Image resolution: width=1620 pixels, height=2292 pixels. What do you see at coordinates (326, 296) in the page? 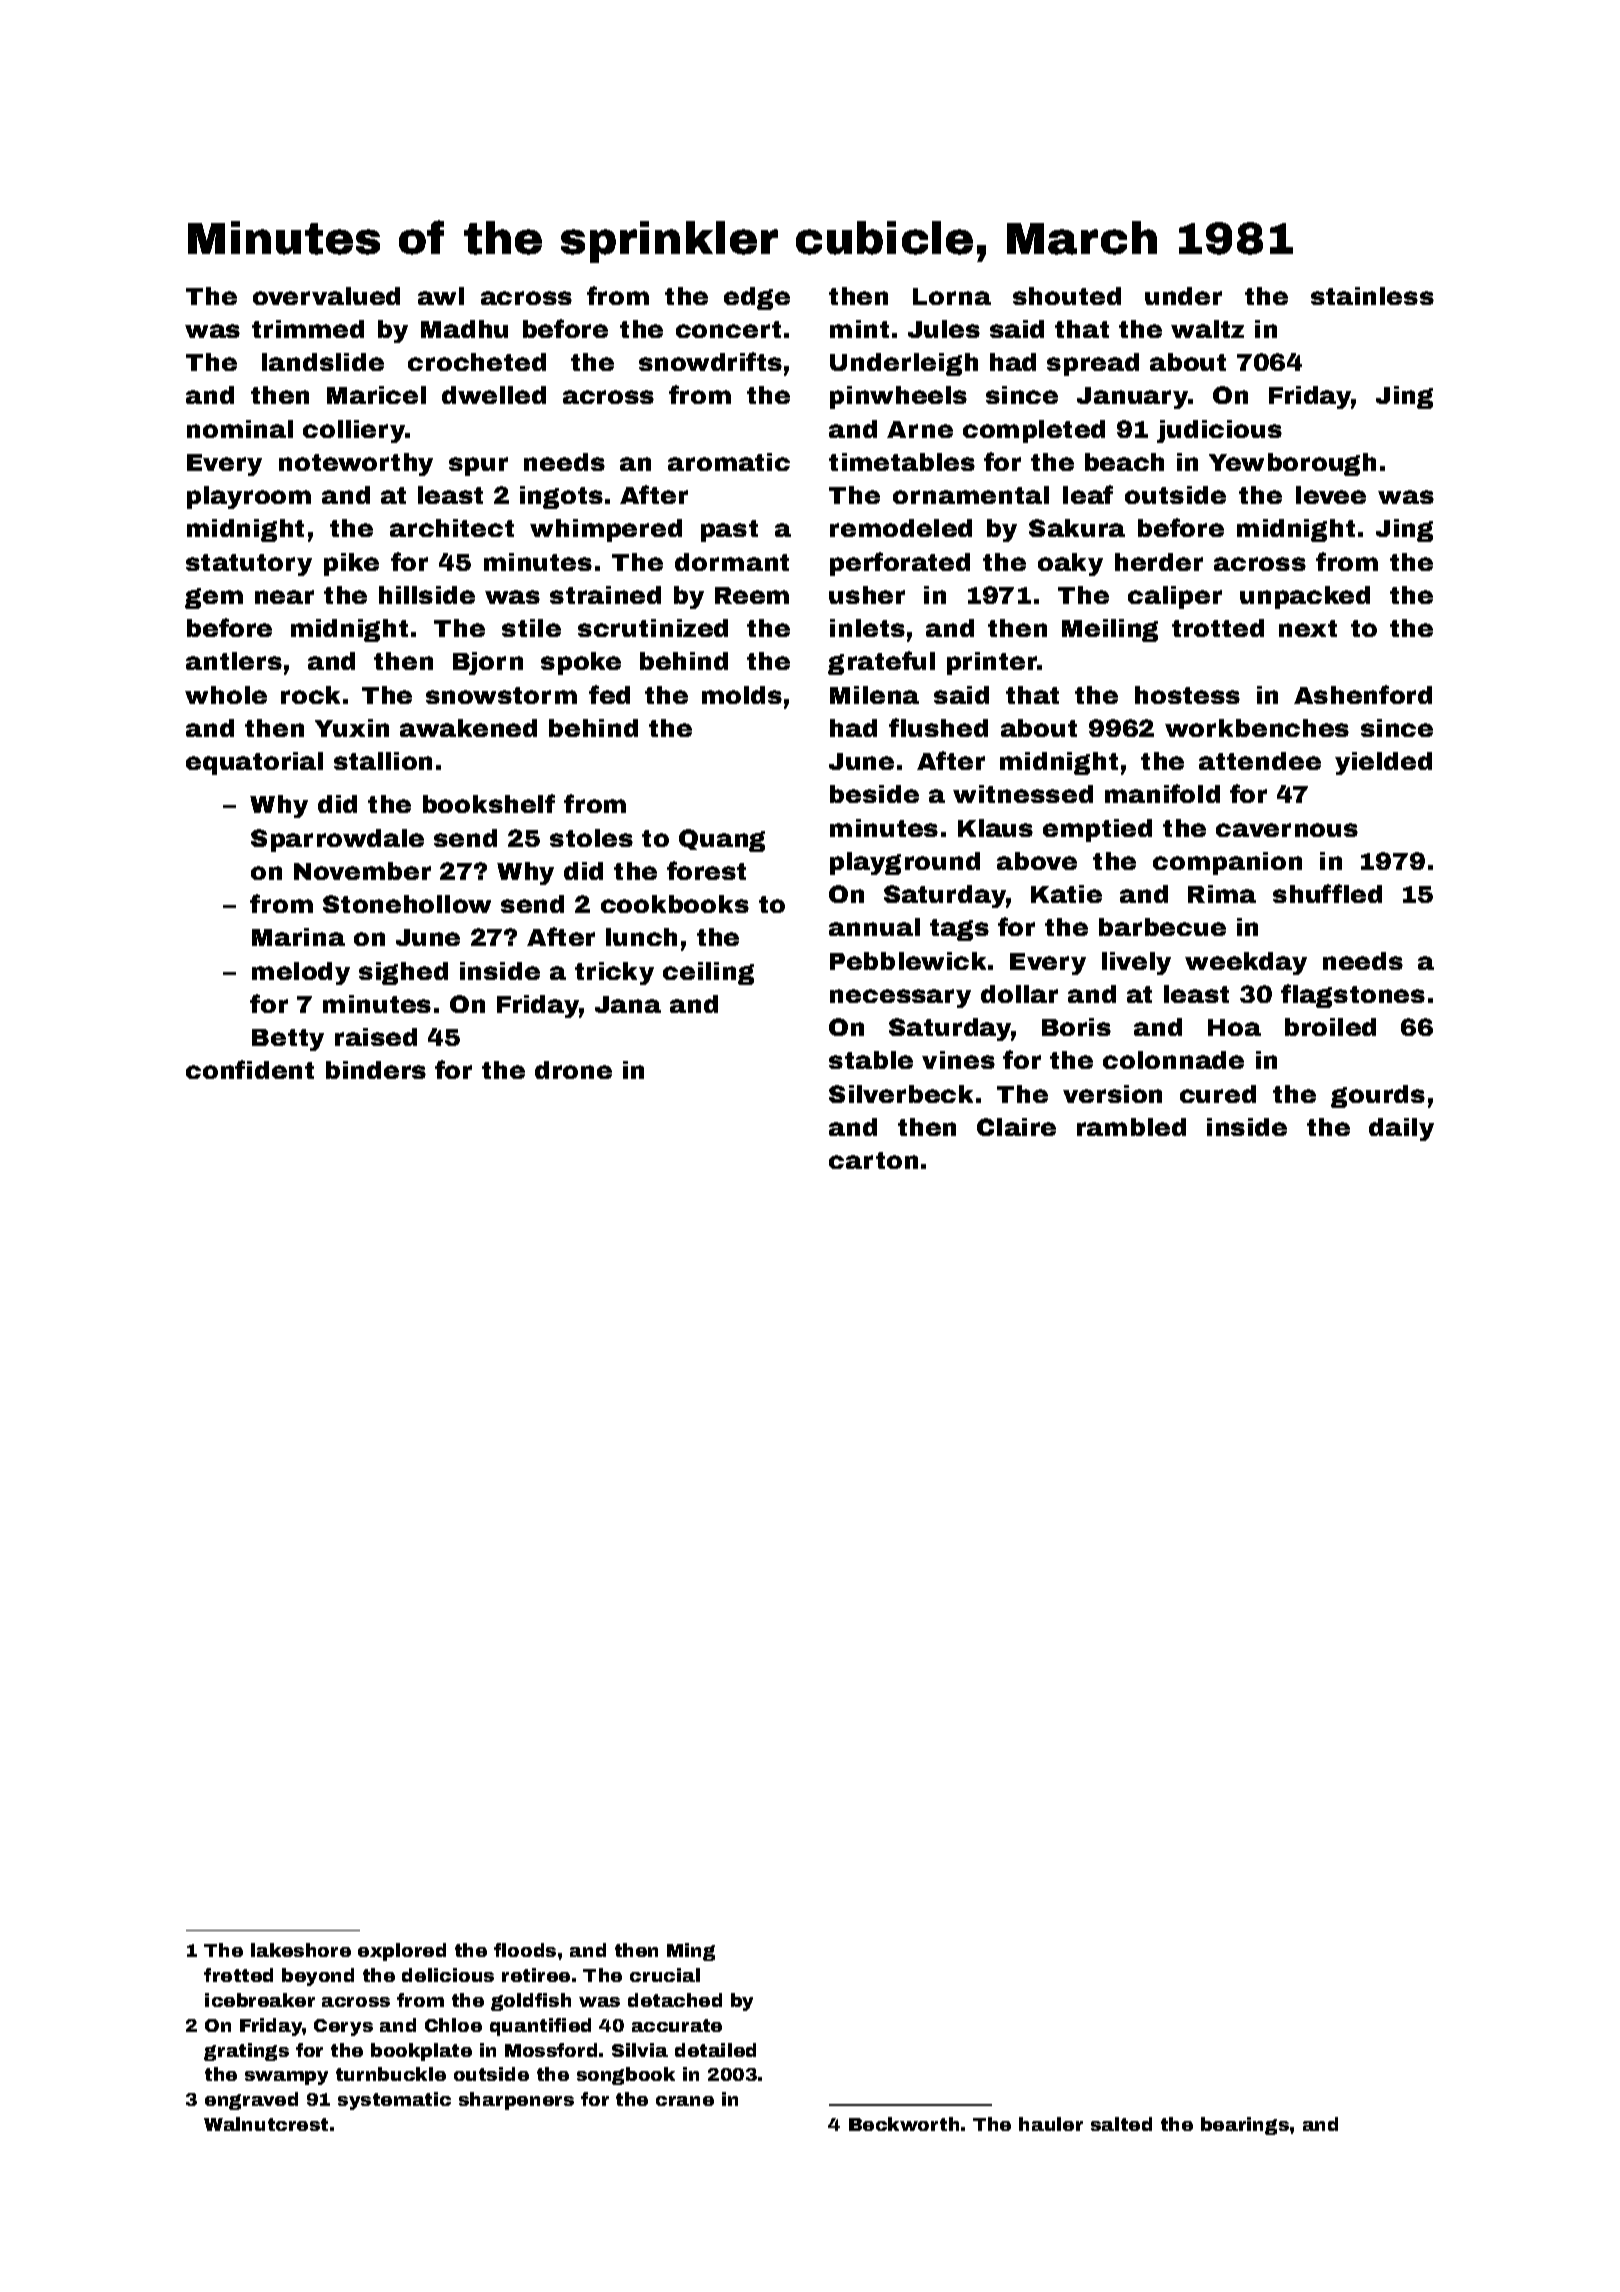
I see `overvalued` at bounding box center [326, 296].
